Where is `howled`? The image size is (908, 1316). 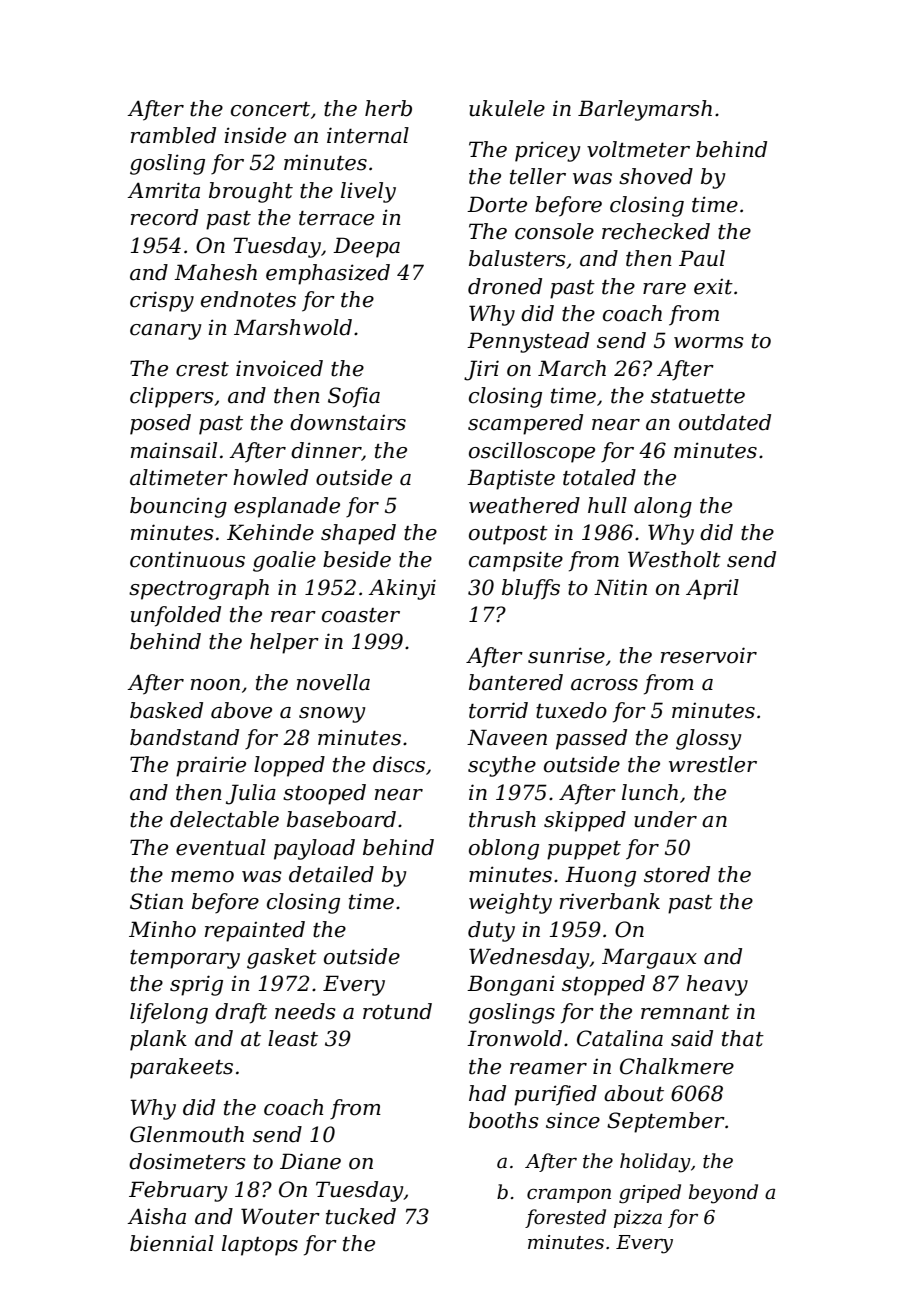
howled is located at coordinates (270, 477).
